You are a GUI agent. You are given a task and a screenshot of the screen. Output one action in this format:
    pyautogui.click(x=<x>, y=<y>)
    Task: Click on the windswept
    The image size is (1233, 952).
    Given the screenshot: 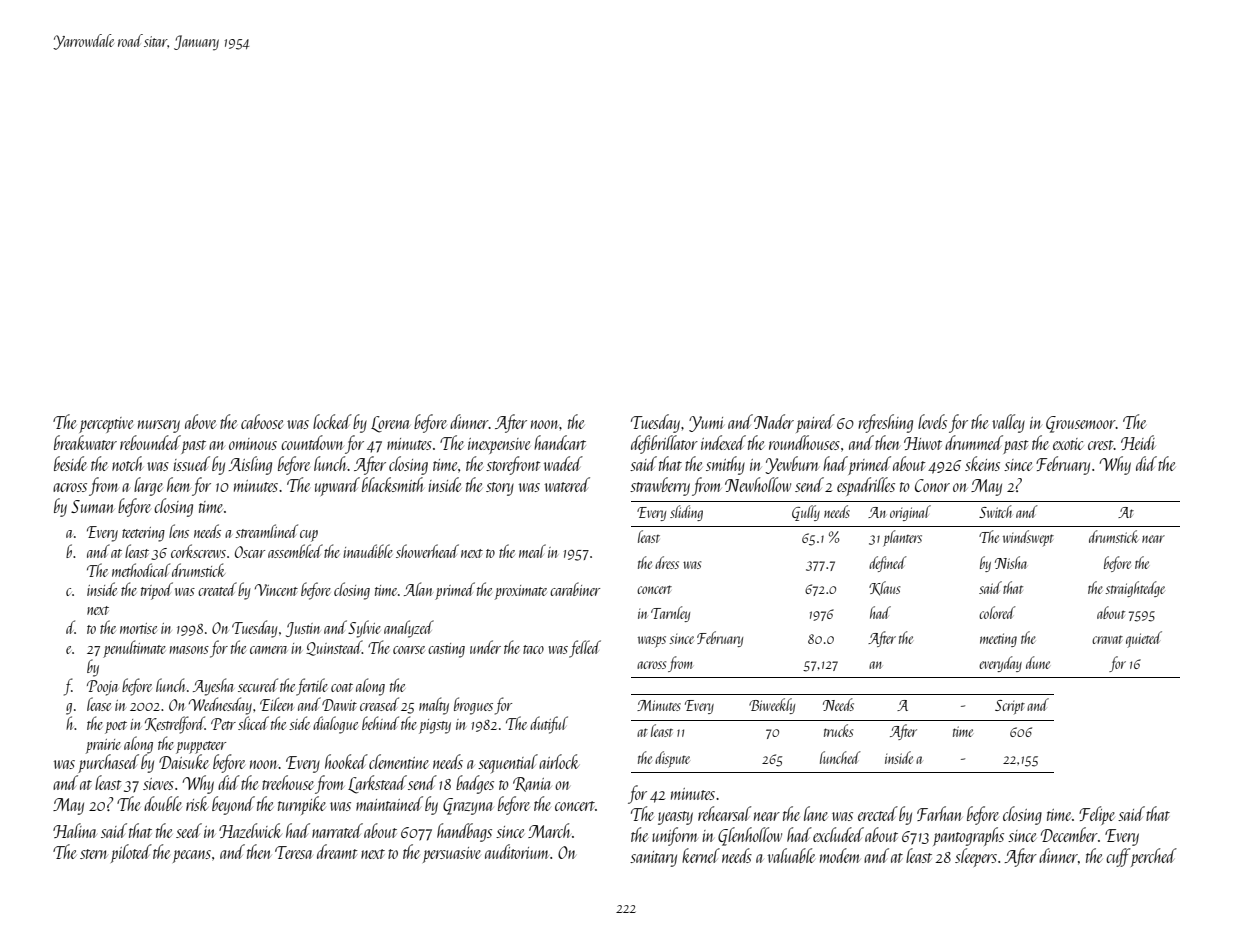 What is the action you would take?
    pyautogui.click(x=1028, y=538)
